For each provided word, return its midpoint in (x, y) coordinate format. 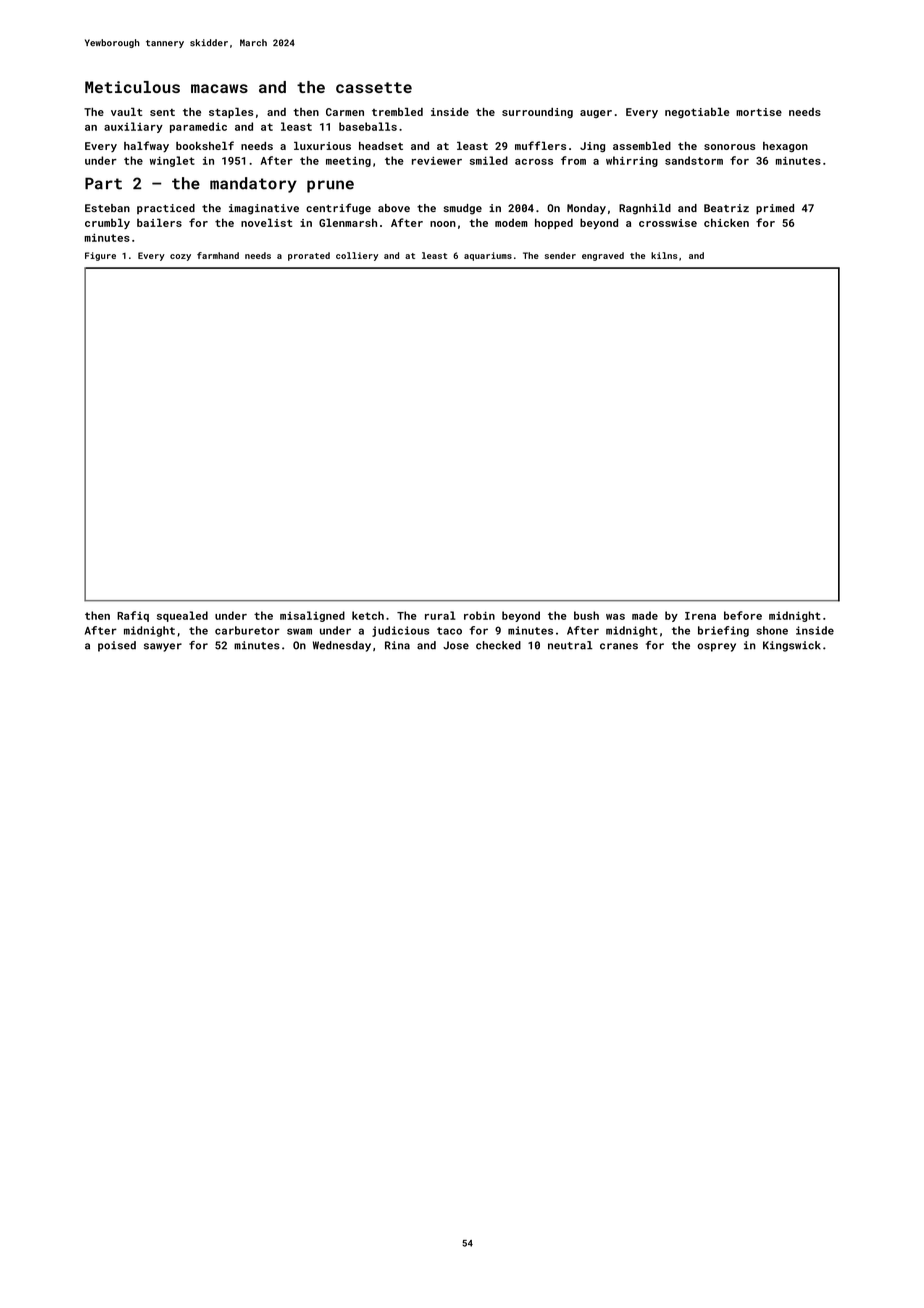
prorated (309, 256)
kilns (664, 255)
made (645, 615)
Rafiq (133, 616)
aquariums (488, 256)
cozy (180, 257)
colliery (357, 256)
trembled (397, 111)
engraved (603, 256)
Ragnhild (645, 209)
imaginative (264, 209)
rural (440, 615)
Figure (100, 256)
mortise (759, 112)
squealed (182, 616)
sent (162, 112)
